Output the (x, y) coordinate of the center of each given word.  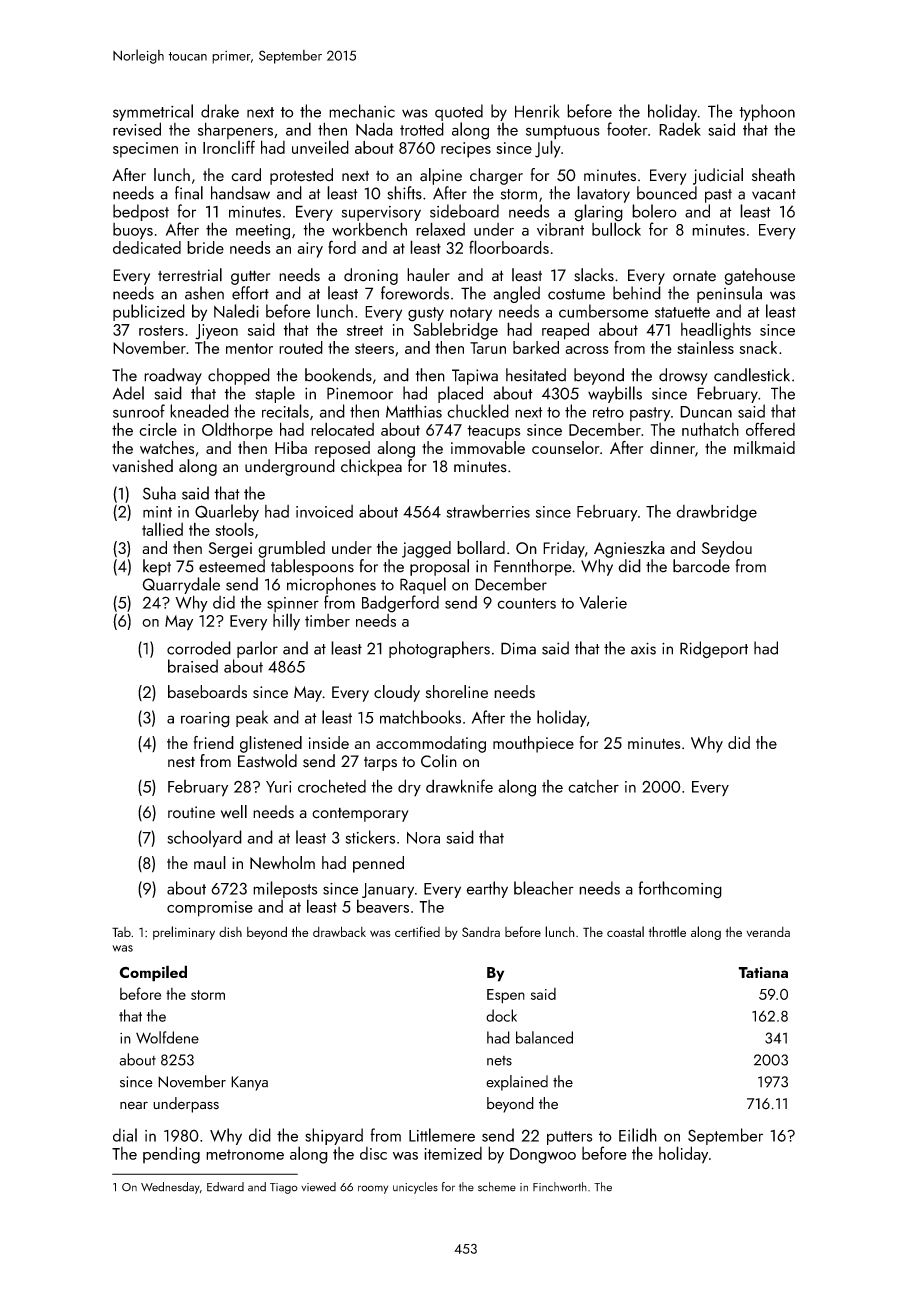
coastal (625, 931)
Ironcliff (229, 147)
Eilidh (638, 1135)
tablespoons (312, 567)
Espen (506, 996)
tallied (162, 529)
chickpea (371, 467)
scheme (497, 1187)
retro (608, 412)
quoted (459, 112)
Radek (680, 129)
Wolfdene (167, 1037)
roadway (173, 376)
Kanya (249, 1083)
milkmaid (764, 447)
